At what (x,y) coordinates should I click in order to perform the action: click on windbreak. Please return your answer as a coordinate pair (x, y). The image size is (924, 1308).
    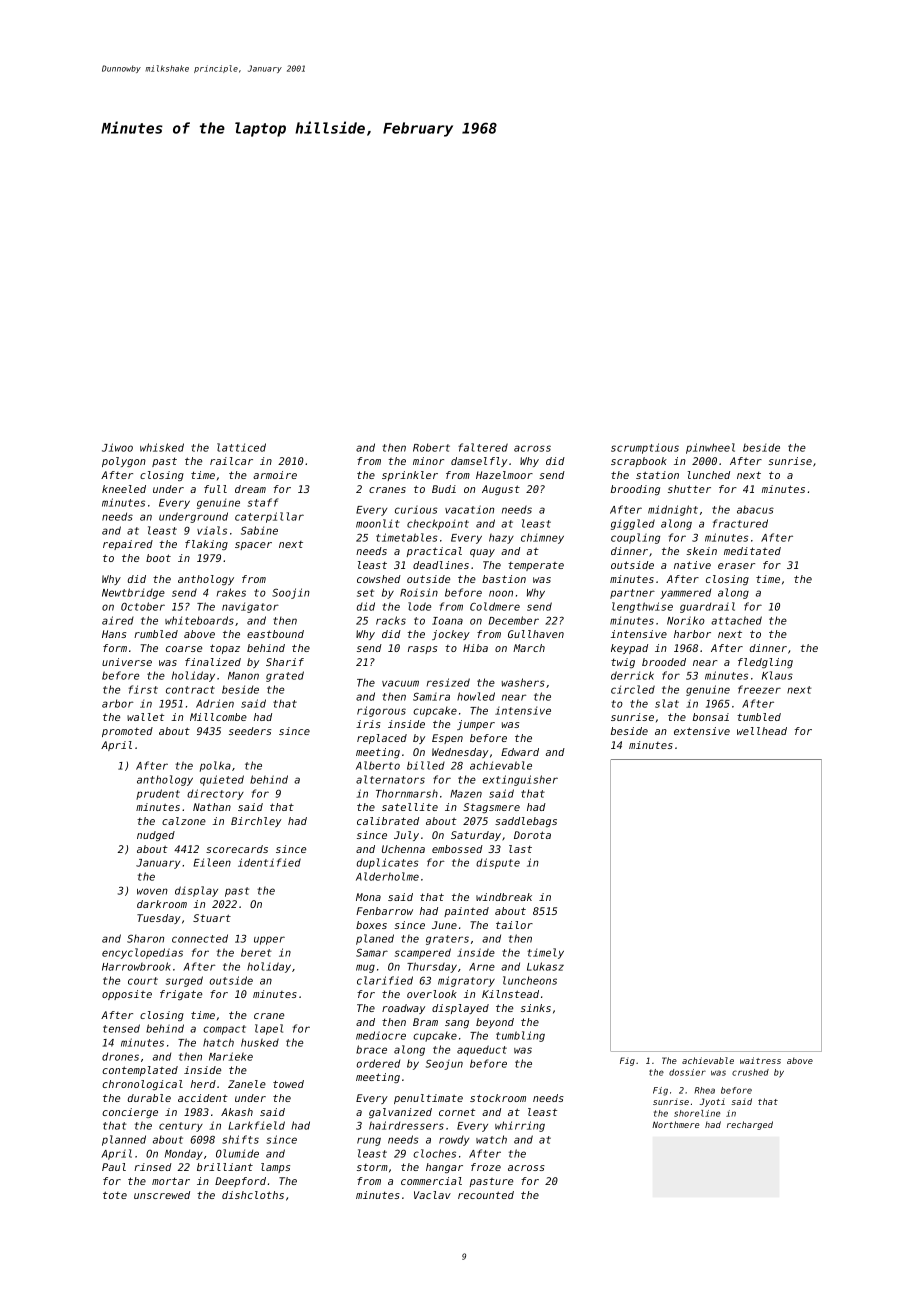
    Looking at the image, I should click on (504, 897).
